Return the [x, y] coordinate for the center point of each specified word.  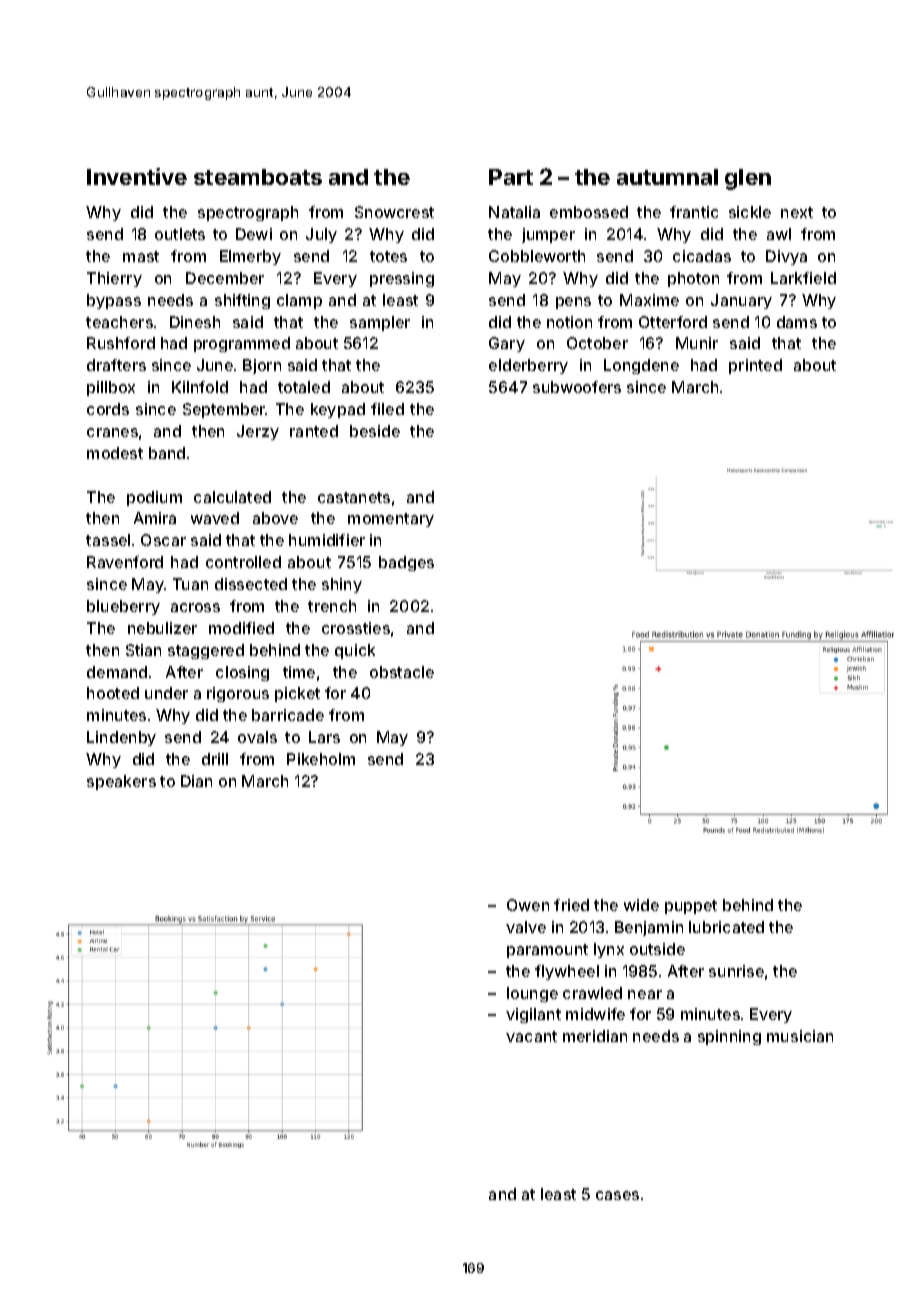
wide [641, 905]
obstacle [402, 672]
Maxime [649, 300]
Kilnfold [200, 387]
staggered [206, 651]
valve [526, 927]
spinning [729, 1037]
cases [617, 1195]
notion [569, 322]
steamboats [258, 177]
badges [406, 563]
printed [755, 366]
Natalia [514, 212]
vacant [531, 1036]
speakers [121, 782]
